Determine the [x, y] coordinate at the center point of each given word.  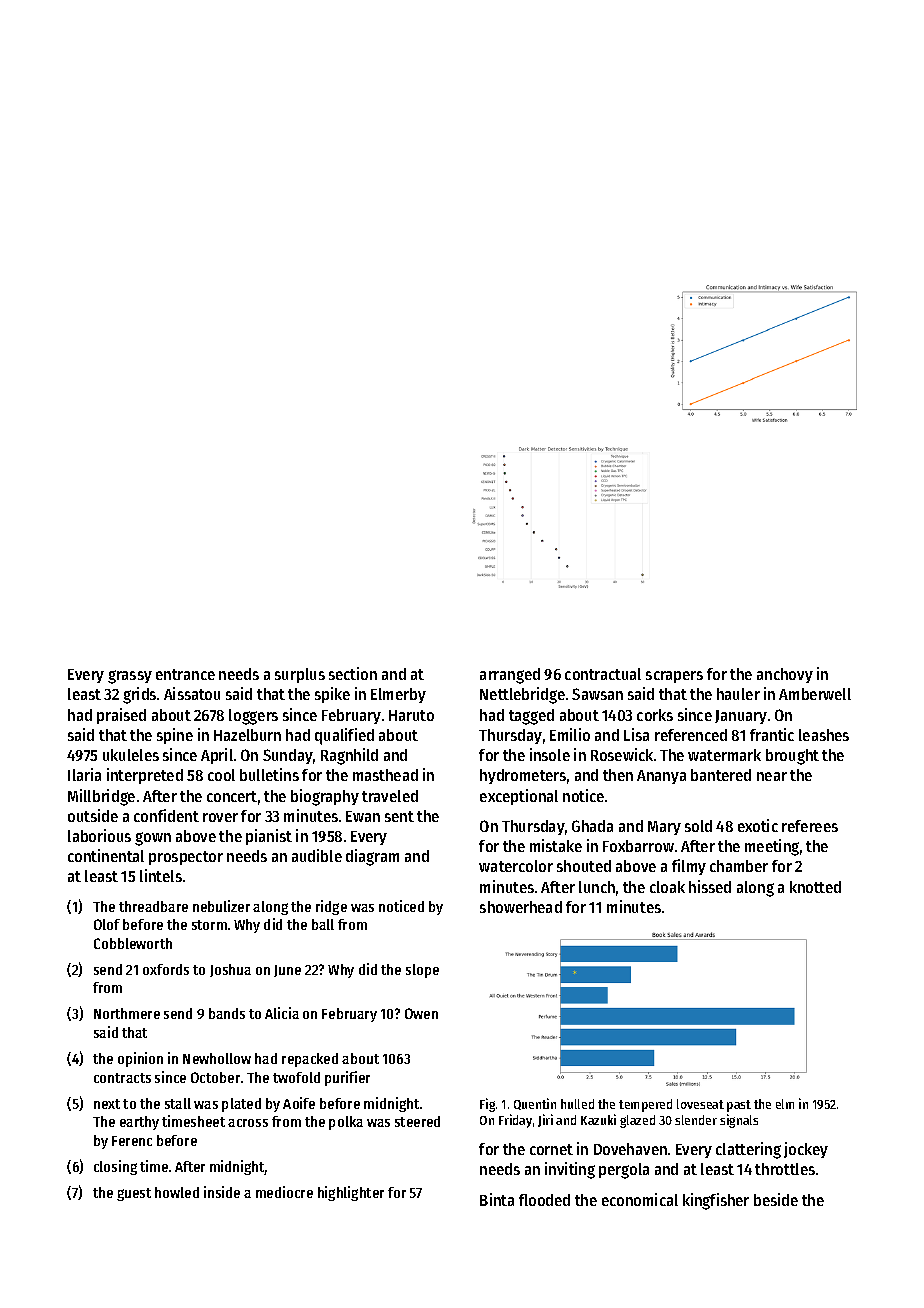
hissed [710, 886]
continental [106, 855]
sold [698, 826]
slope [422, 971]
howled [177, 1192]
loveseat [700, 1104]
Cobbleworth [133, 943]
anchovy [785, 675]
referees [810, 826]
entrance [185, 674]
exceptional [519, 797]
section [353, 673]
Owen [421, 1013]
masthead [385, 775]
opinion [140, 1059]
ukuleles [131, 755]
